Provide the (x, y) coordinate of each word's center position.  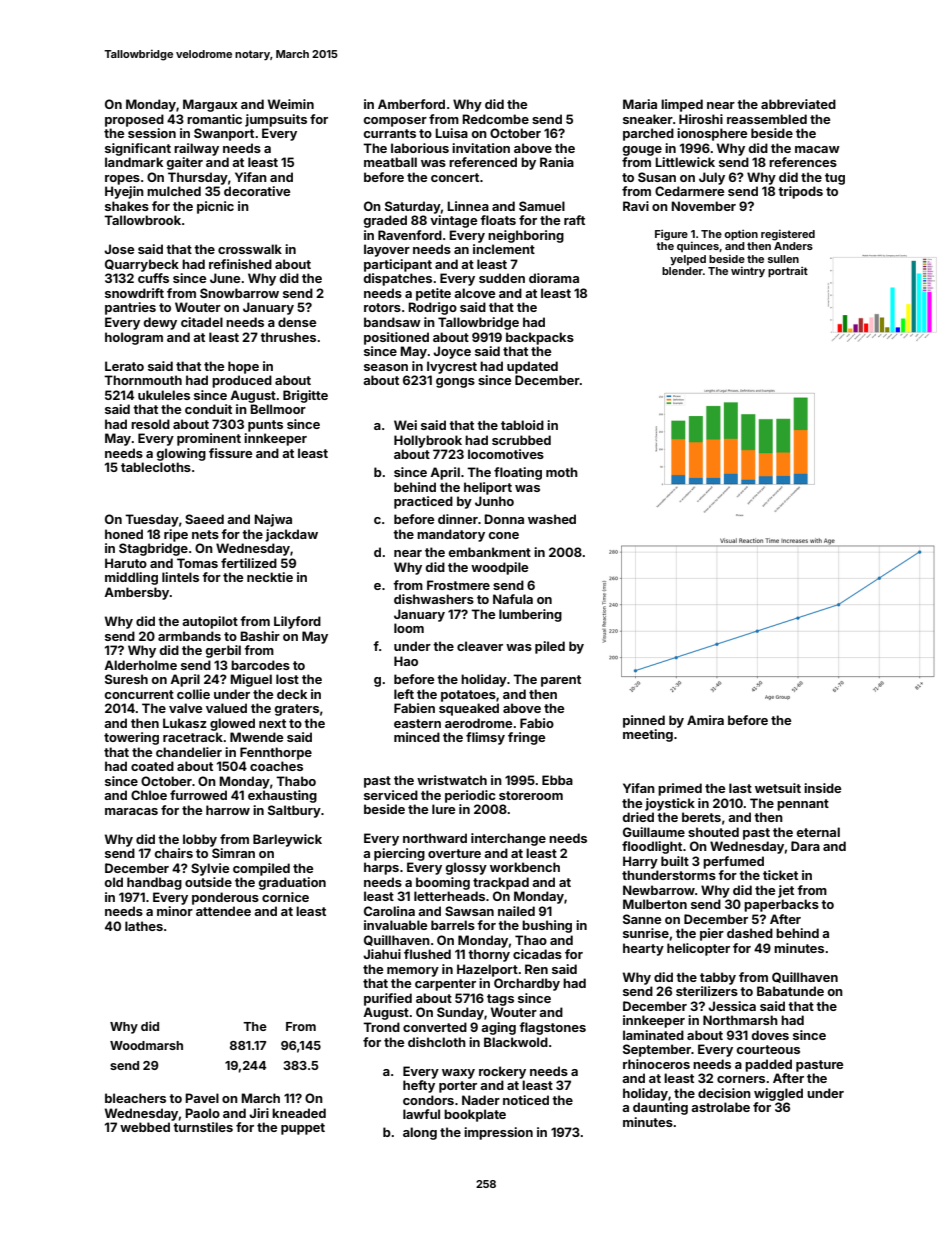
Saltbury (294, 811)
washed (552, 519)
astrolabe (720, 1107)
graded (385, 221)
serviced (391, 795)
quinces (698, 246)
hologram (134, 338)
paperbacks (781, 905)
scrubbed (521, 440)
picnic (215, 207)
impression (498, 1133)
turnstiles (203, 1127)
